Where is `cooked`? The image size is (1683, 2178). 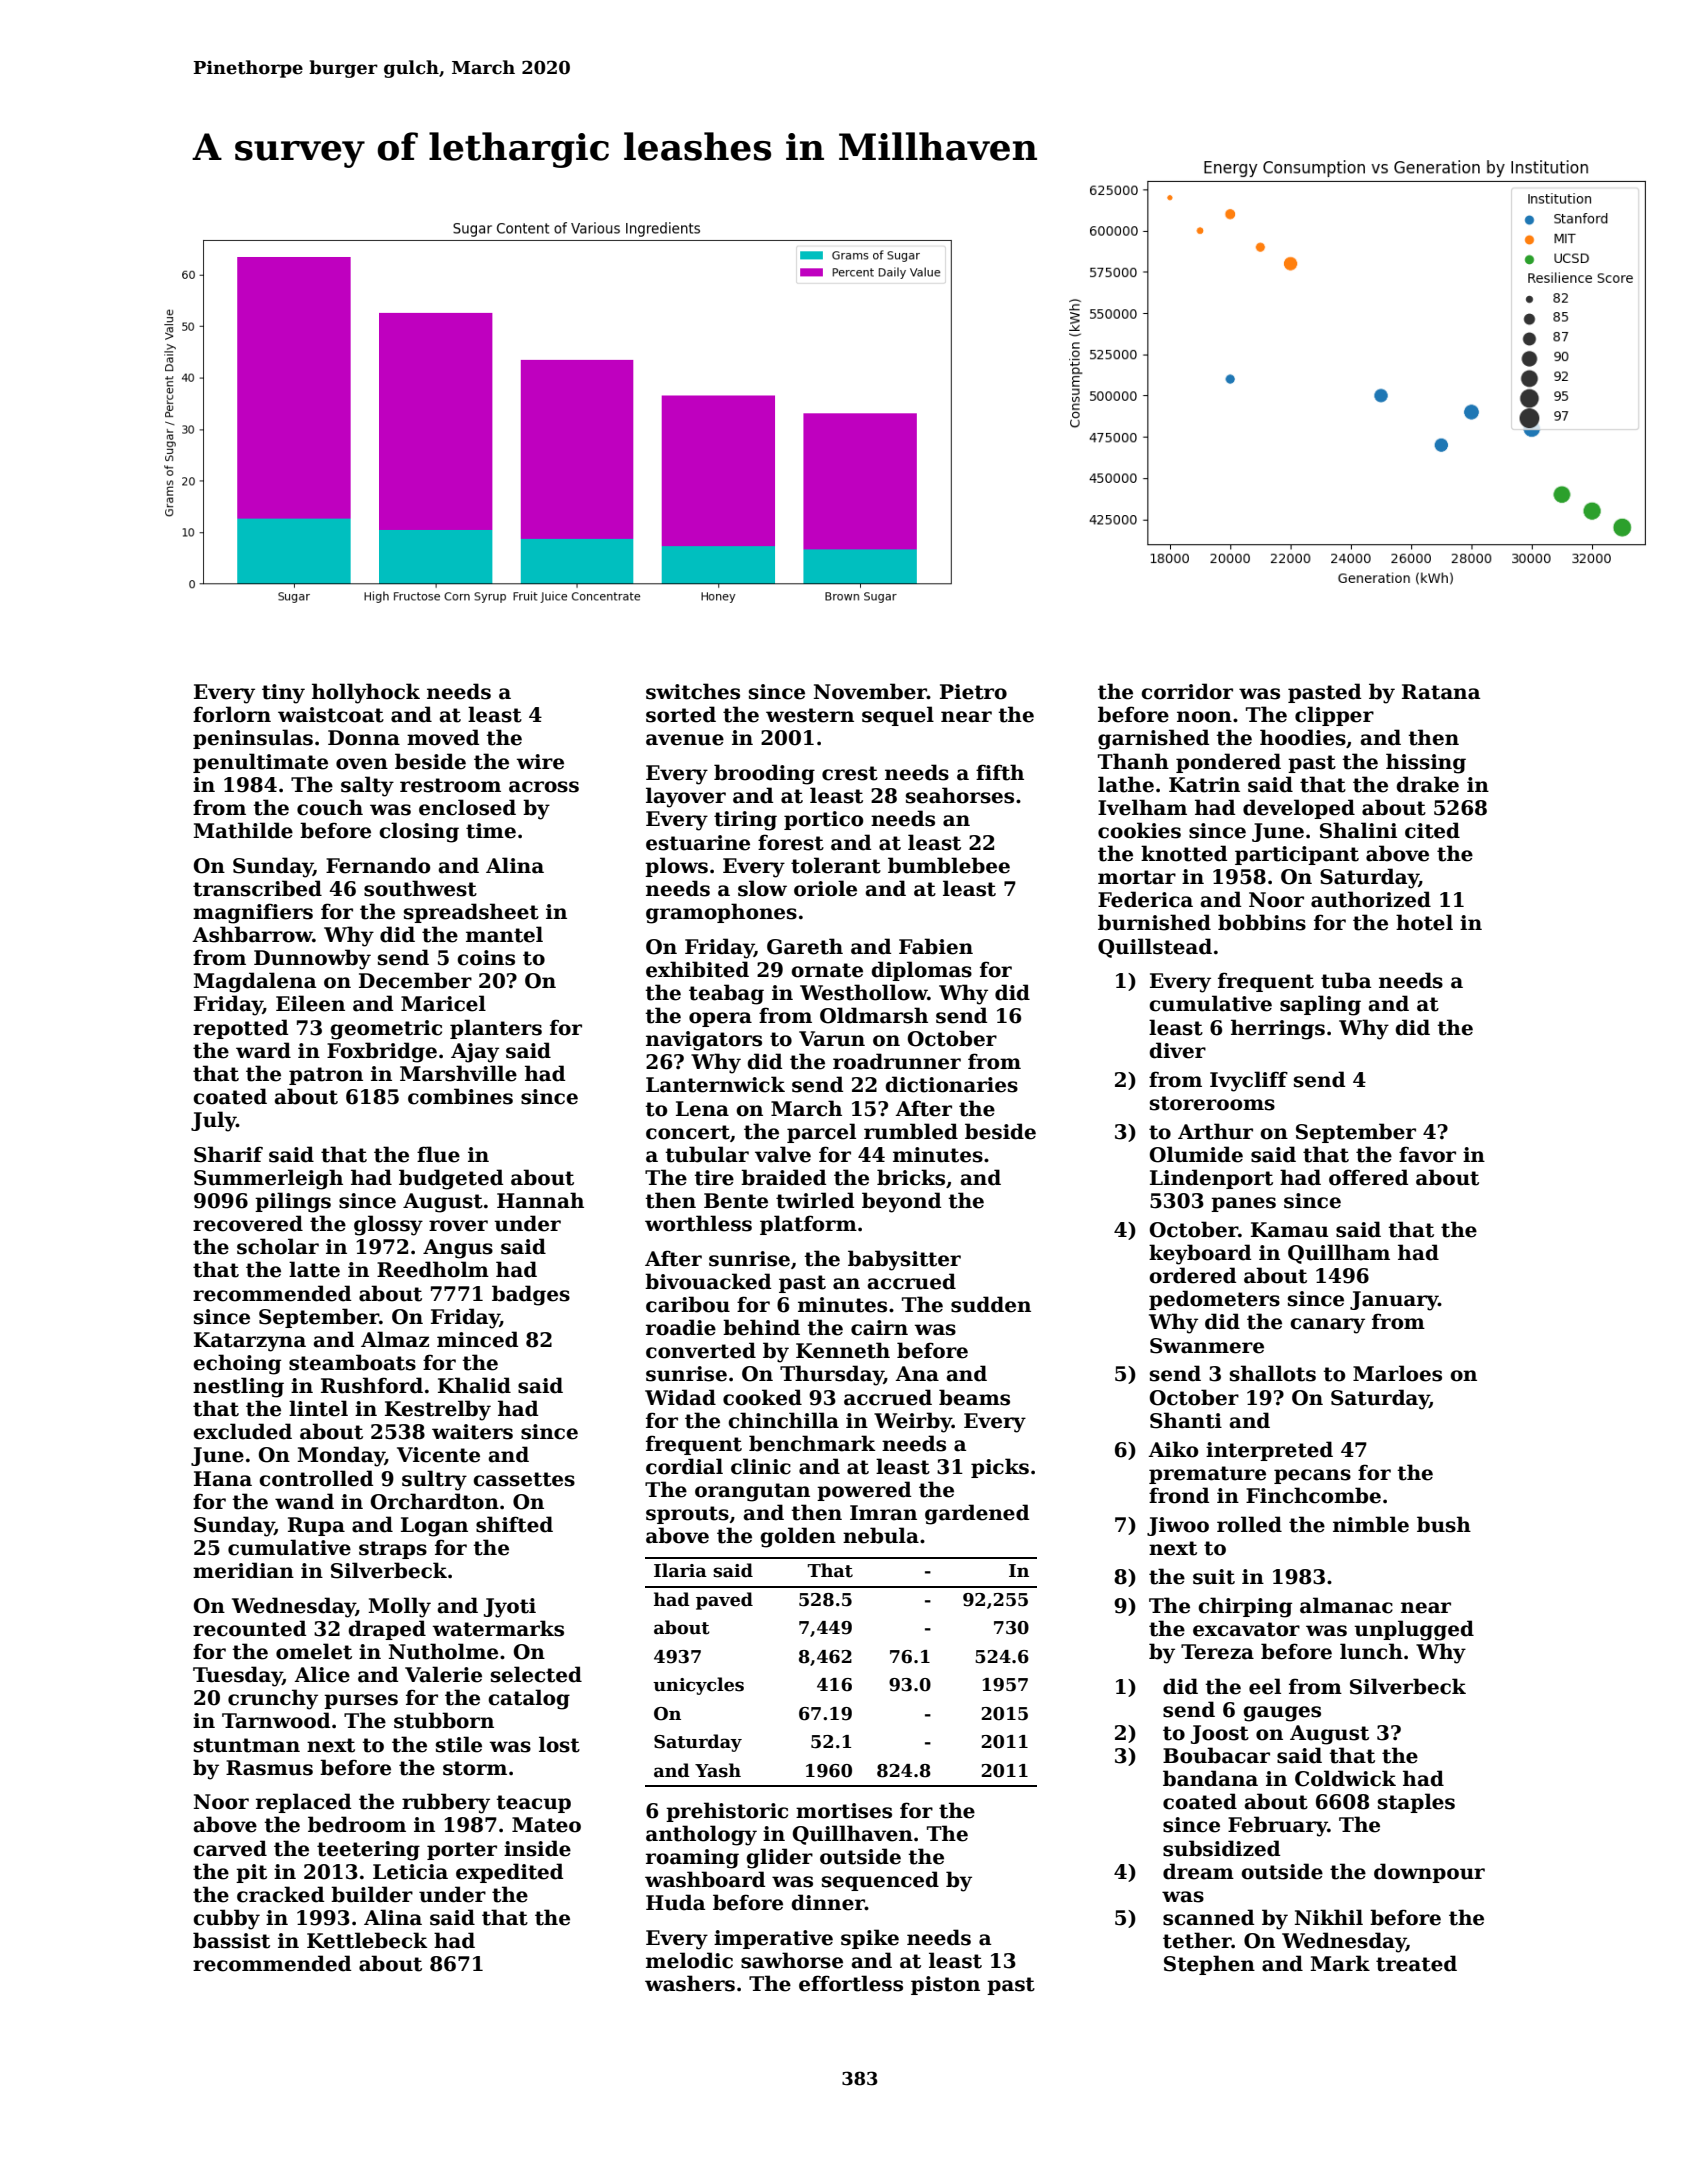 cooked is located at coordinates (762, 1397).
